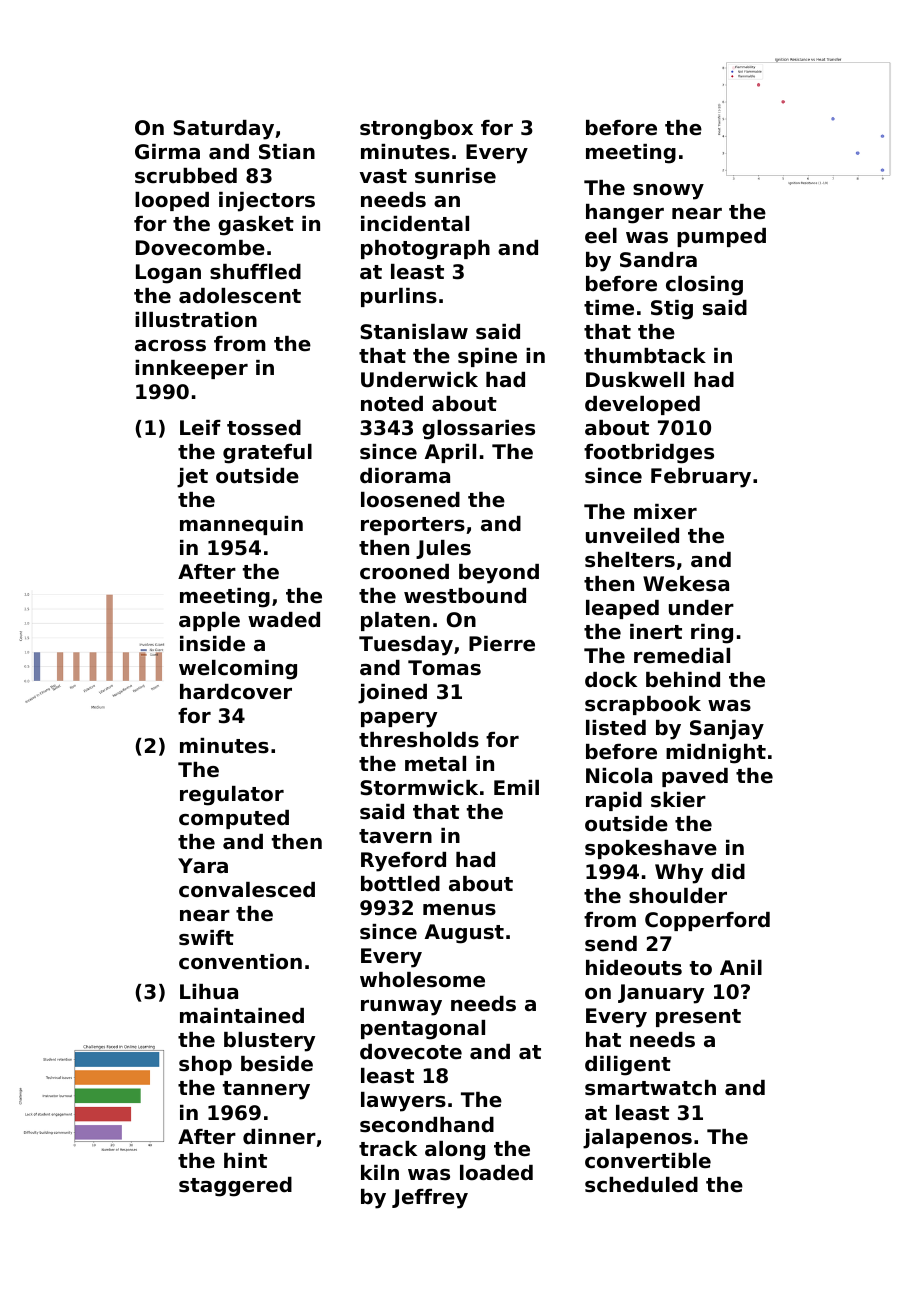  What do you see at coordinates (287, 152) in the image?
I see `Stian` at bounding box center [287, 152].
